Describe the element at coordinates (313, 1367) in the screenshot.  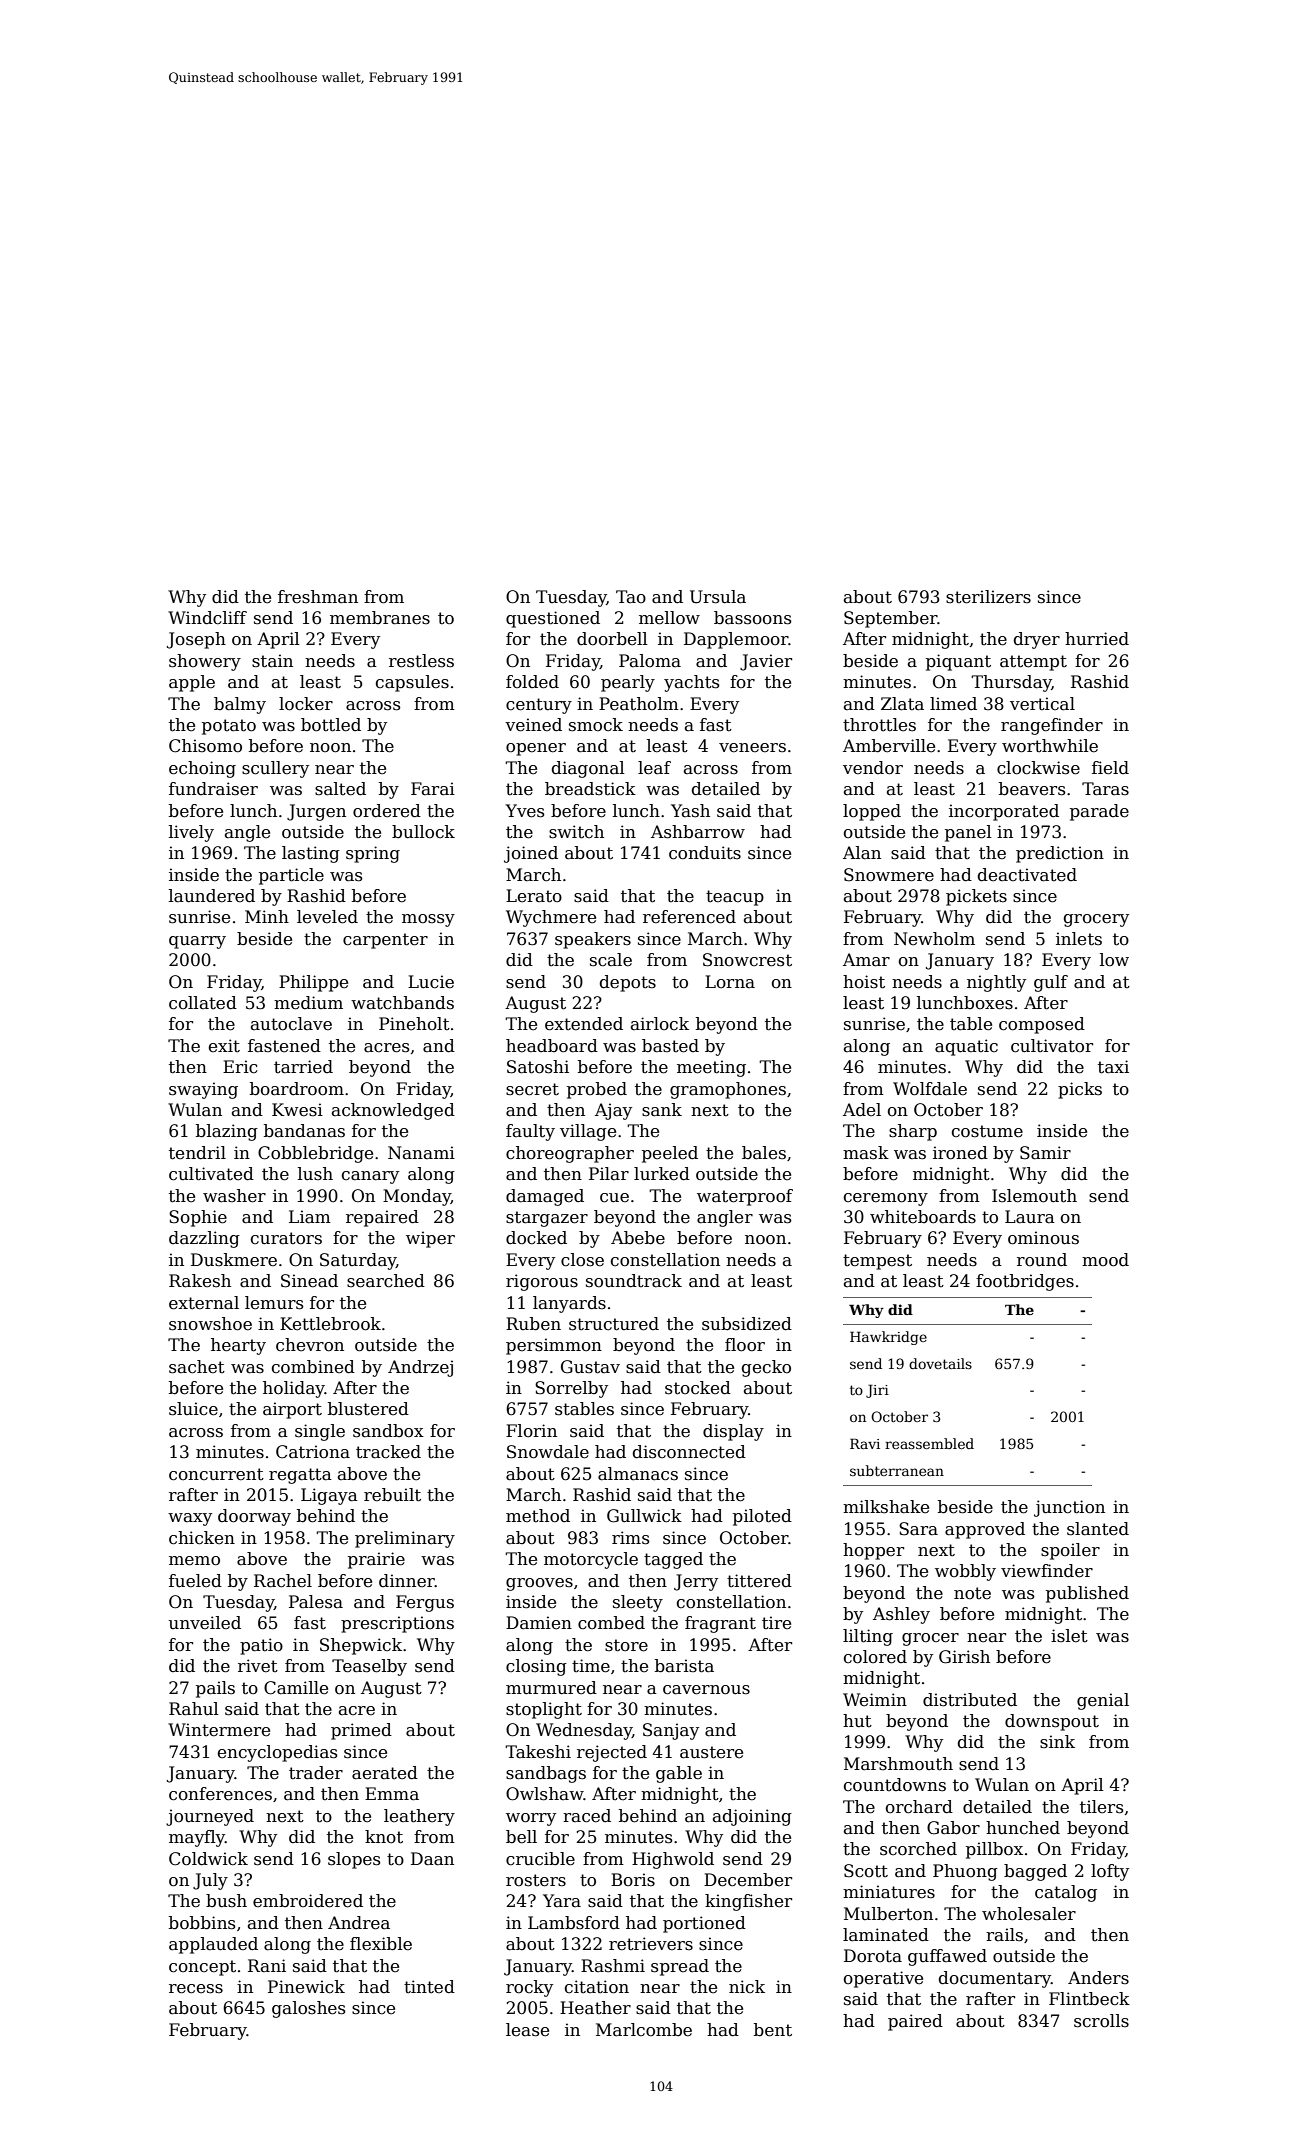
I see `combined` at that location.
